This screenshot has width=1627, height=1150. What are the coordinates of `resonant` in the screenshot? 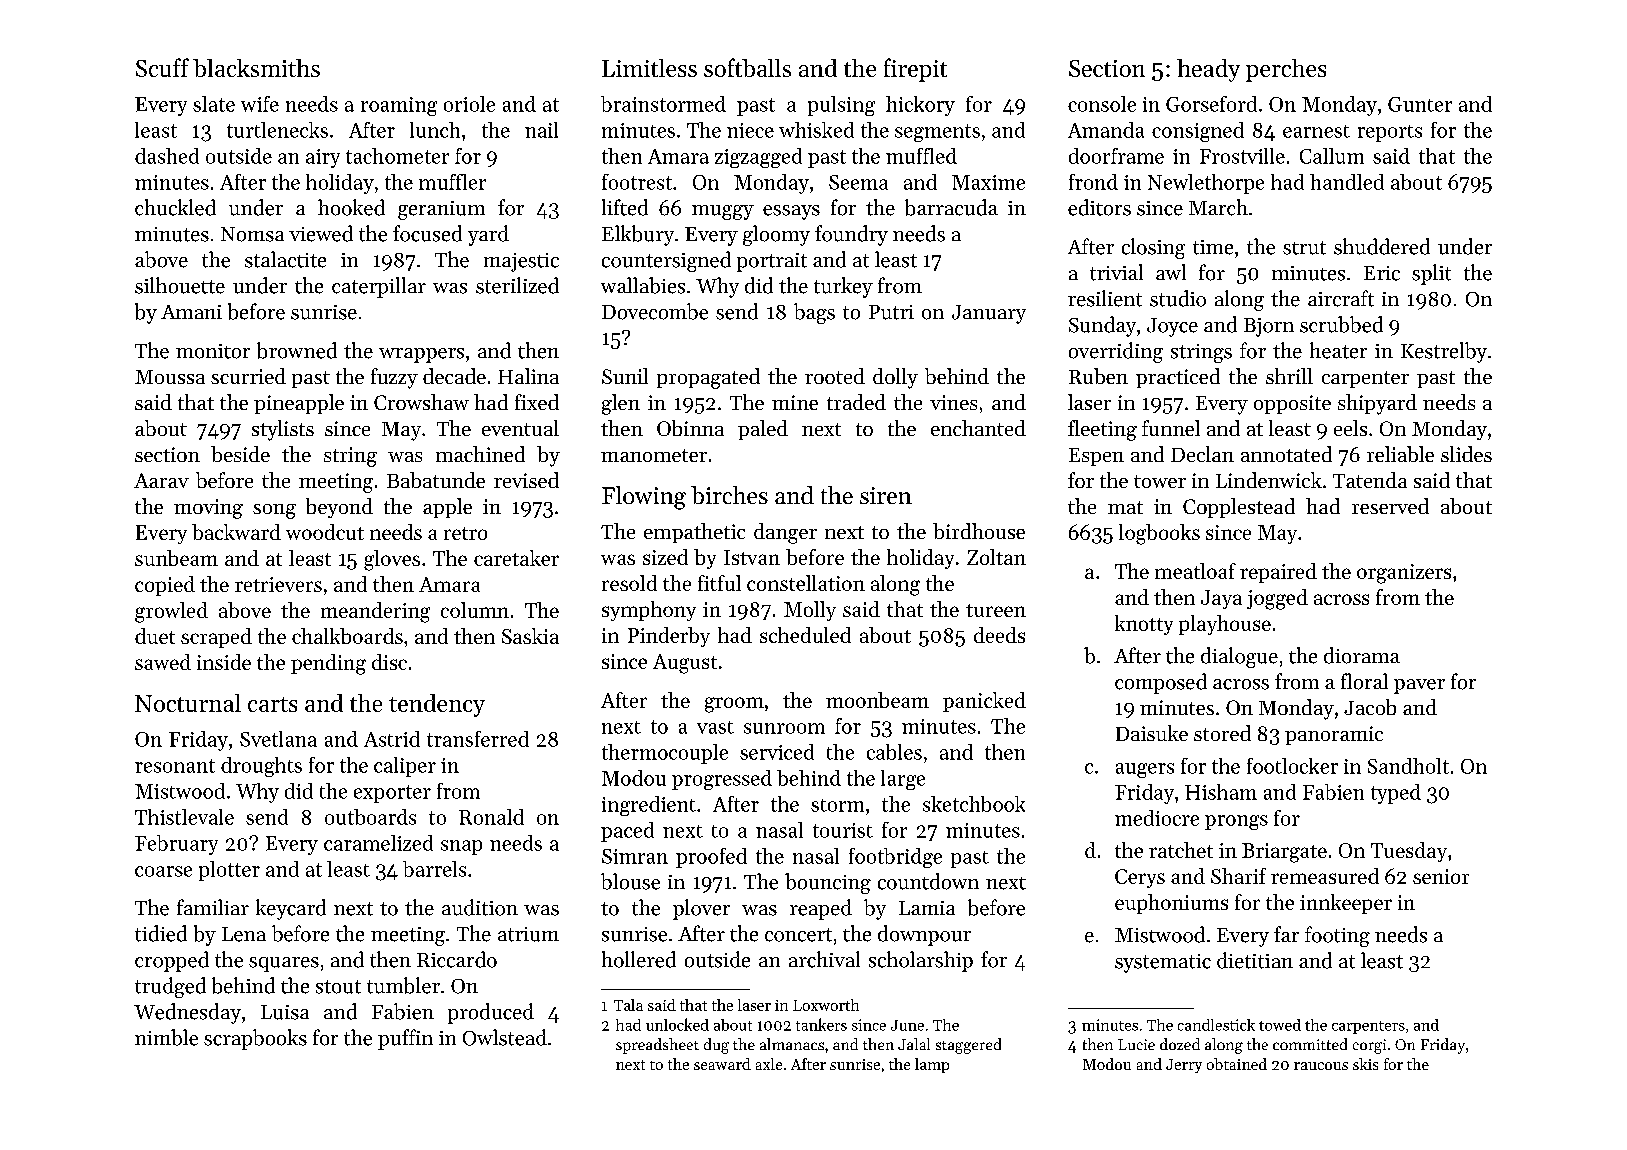 It's located at (175, 766).
